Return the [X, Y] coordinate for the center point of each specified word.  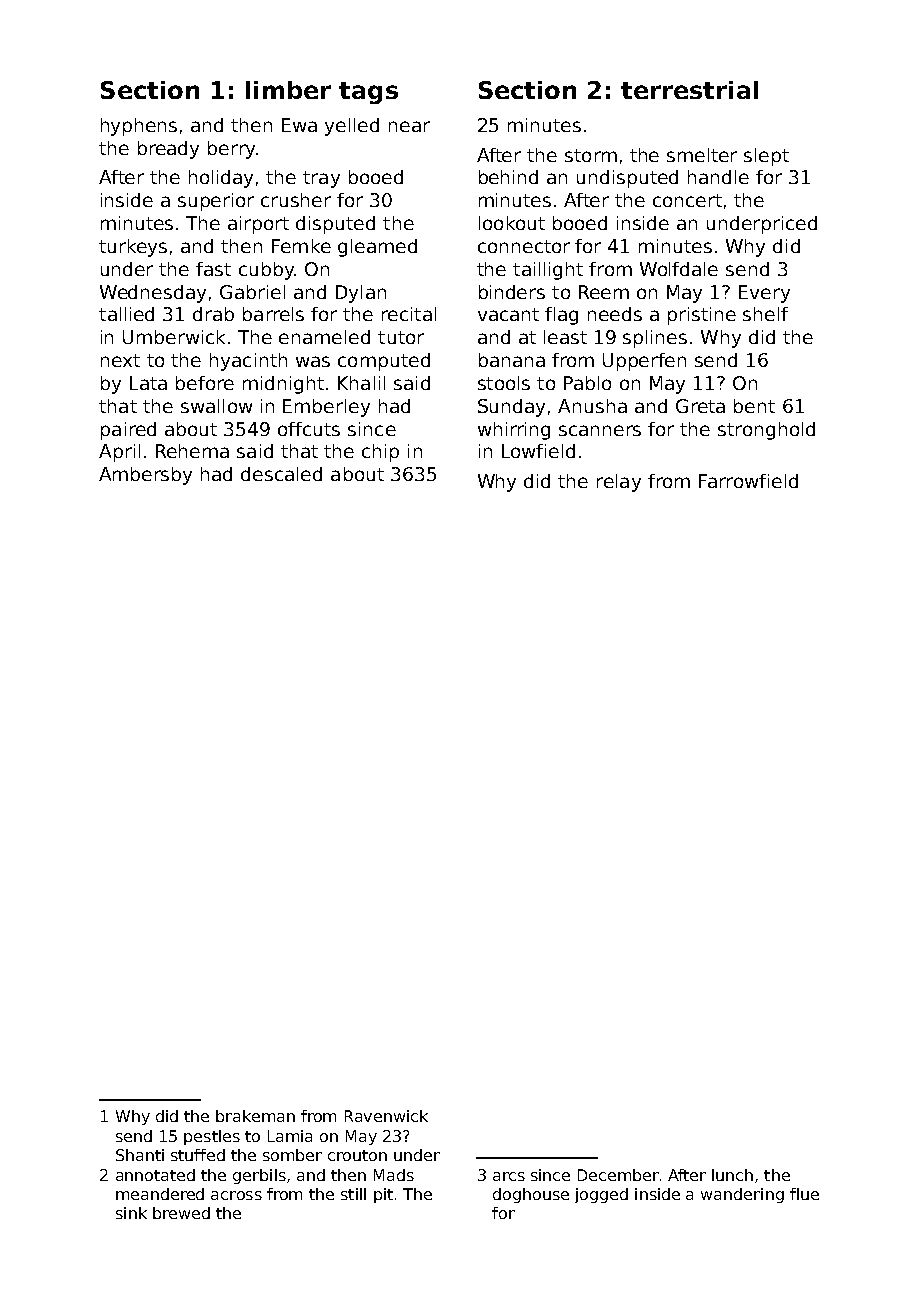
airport [258, 225]
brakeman [255, 1116]
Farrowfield [748, 481]
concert [687, 200]
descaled [281, 474]
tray [321, 179]
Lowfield [538, 451]
